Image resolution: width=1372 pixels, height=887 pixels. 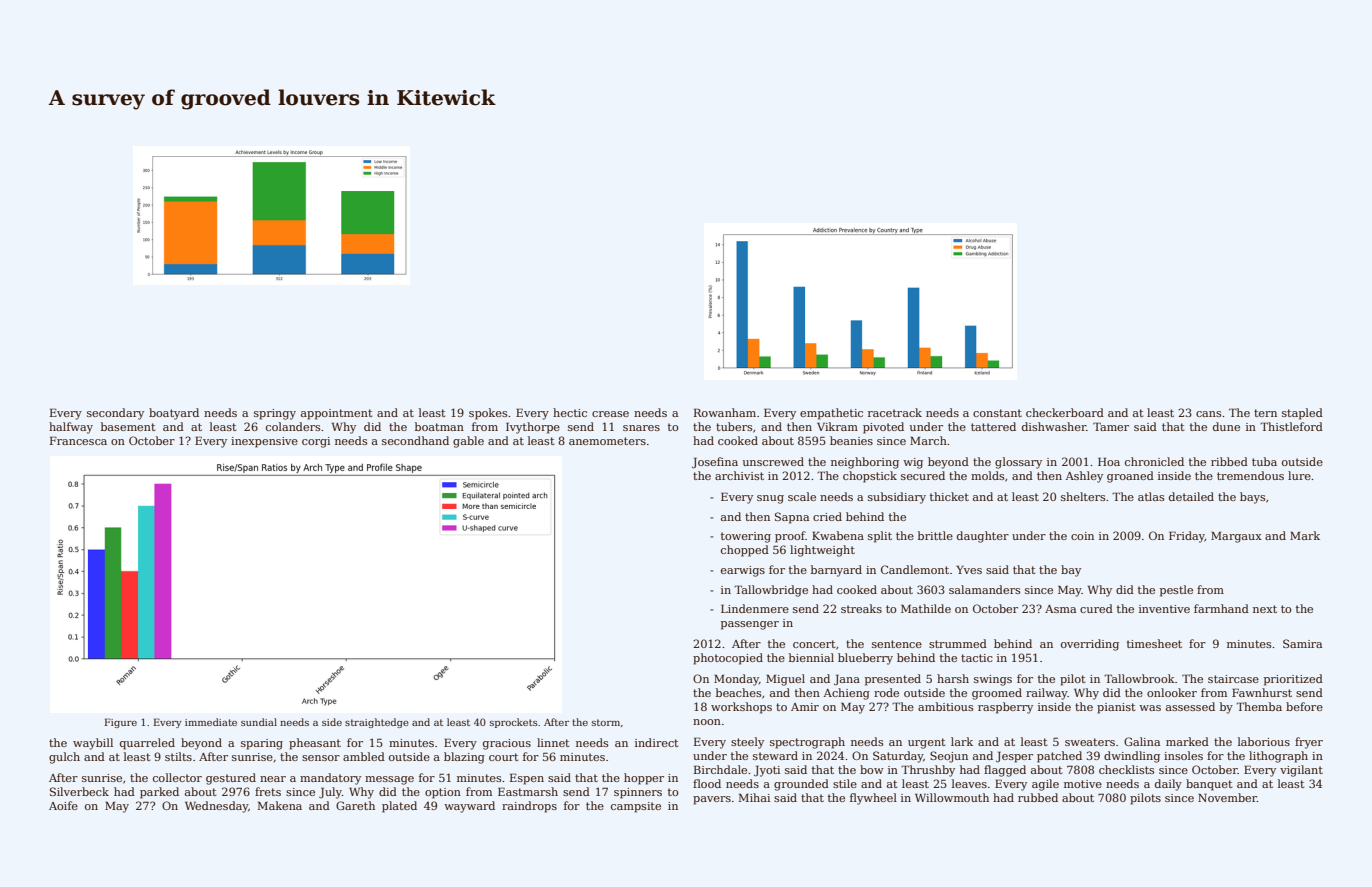 What do you see at coordinates (211, 722) in the screenshot?
I see `immediate` at bounding box center [211, 722].
